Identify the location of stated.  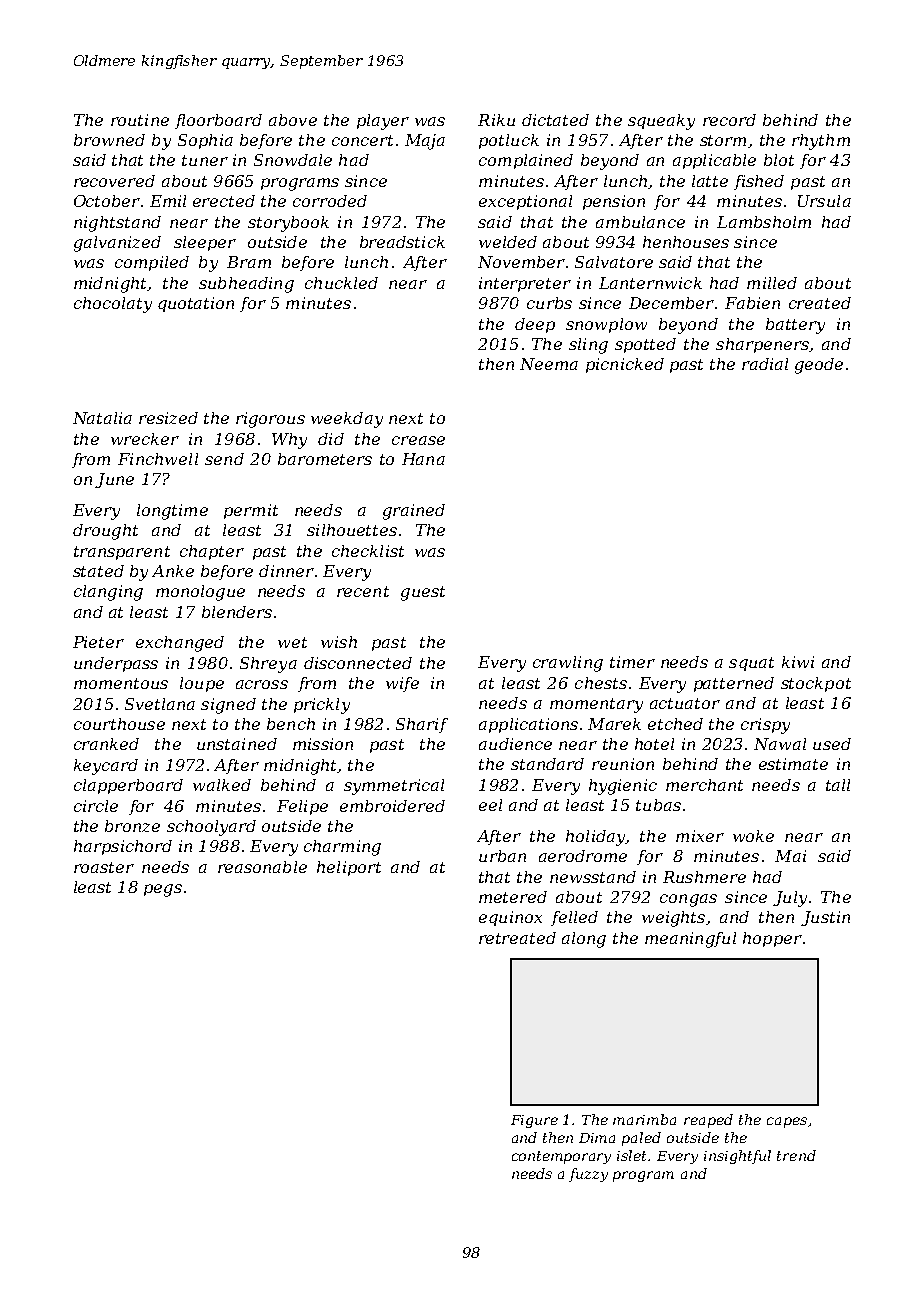
(98, 571).
